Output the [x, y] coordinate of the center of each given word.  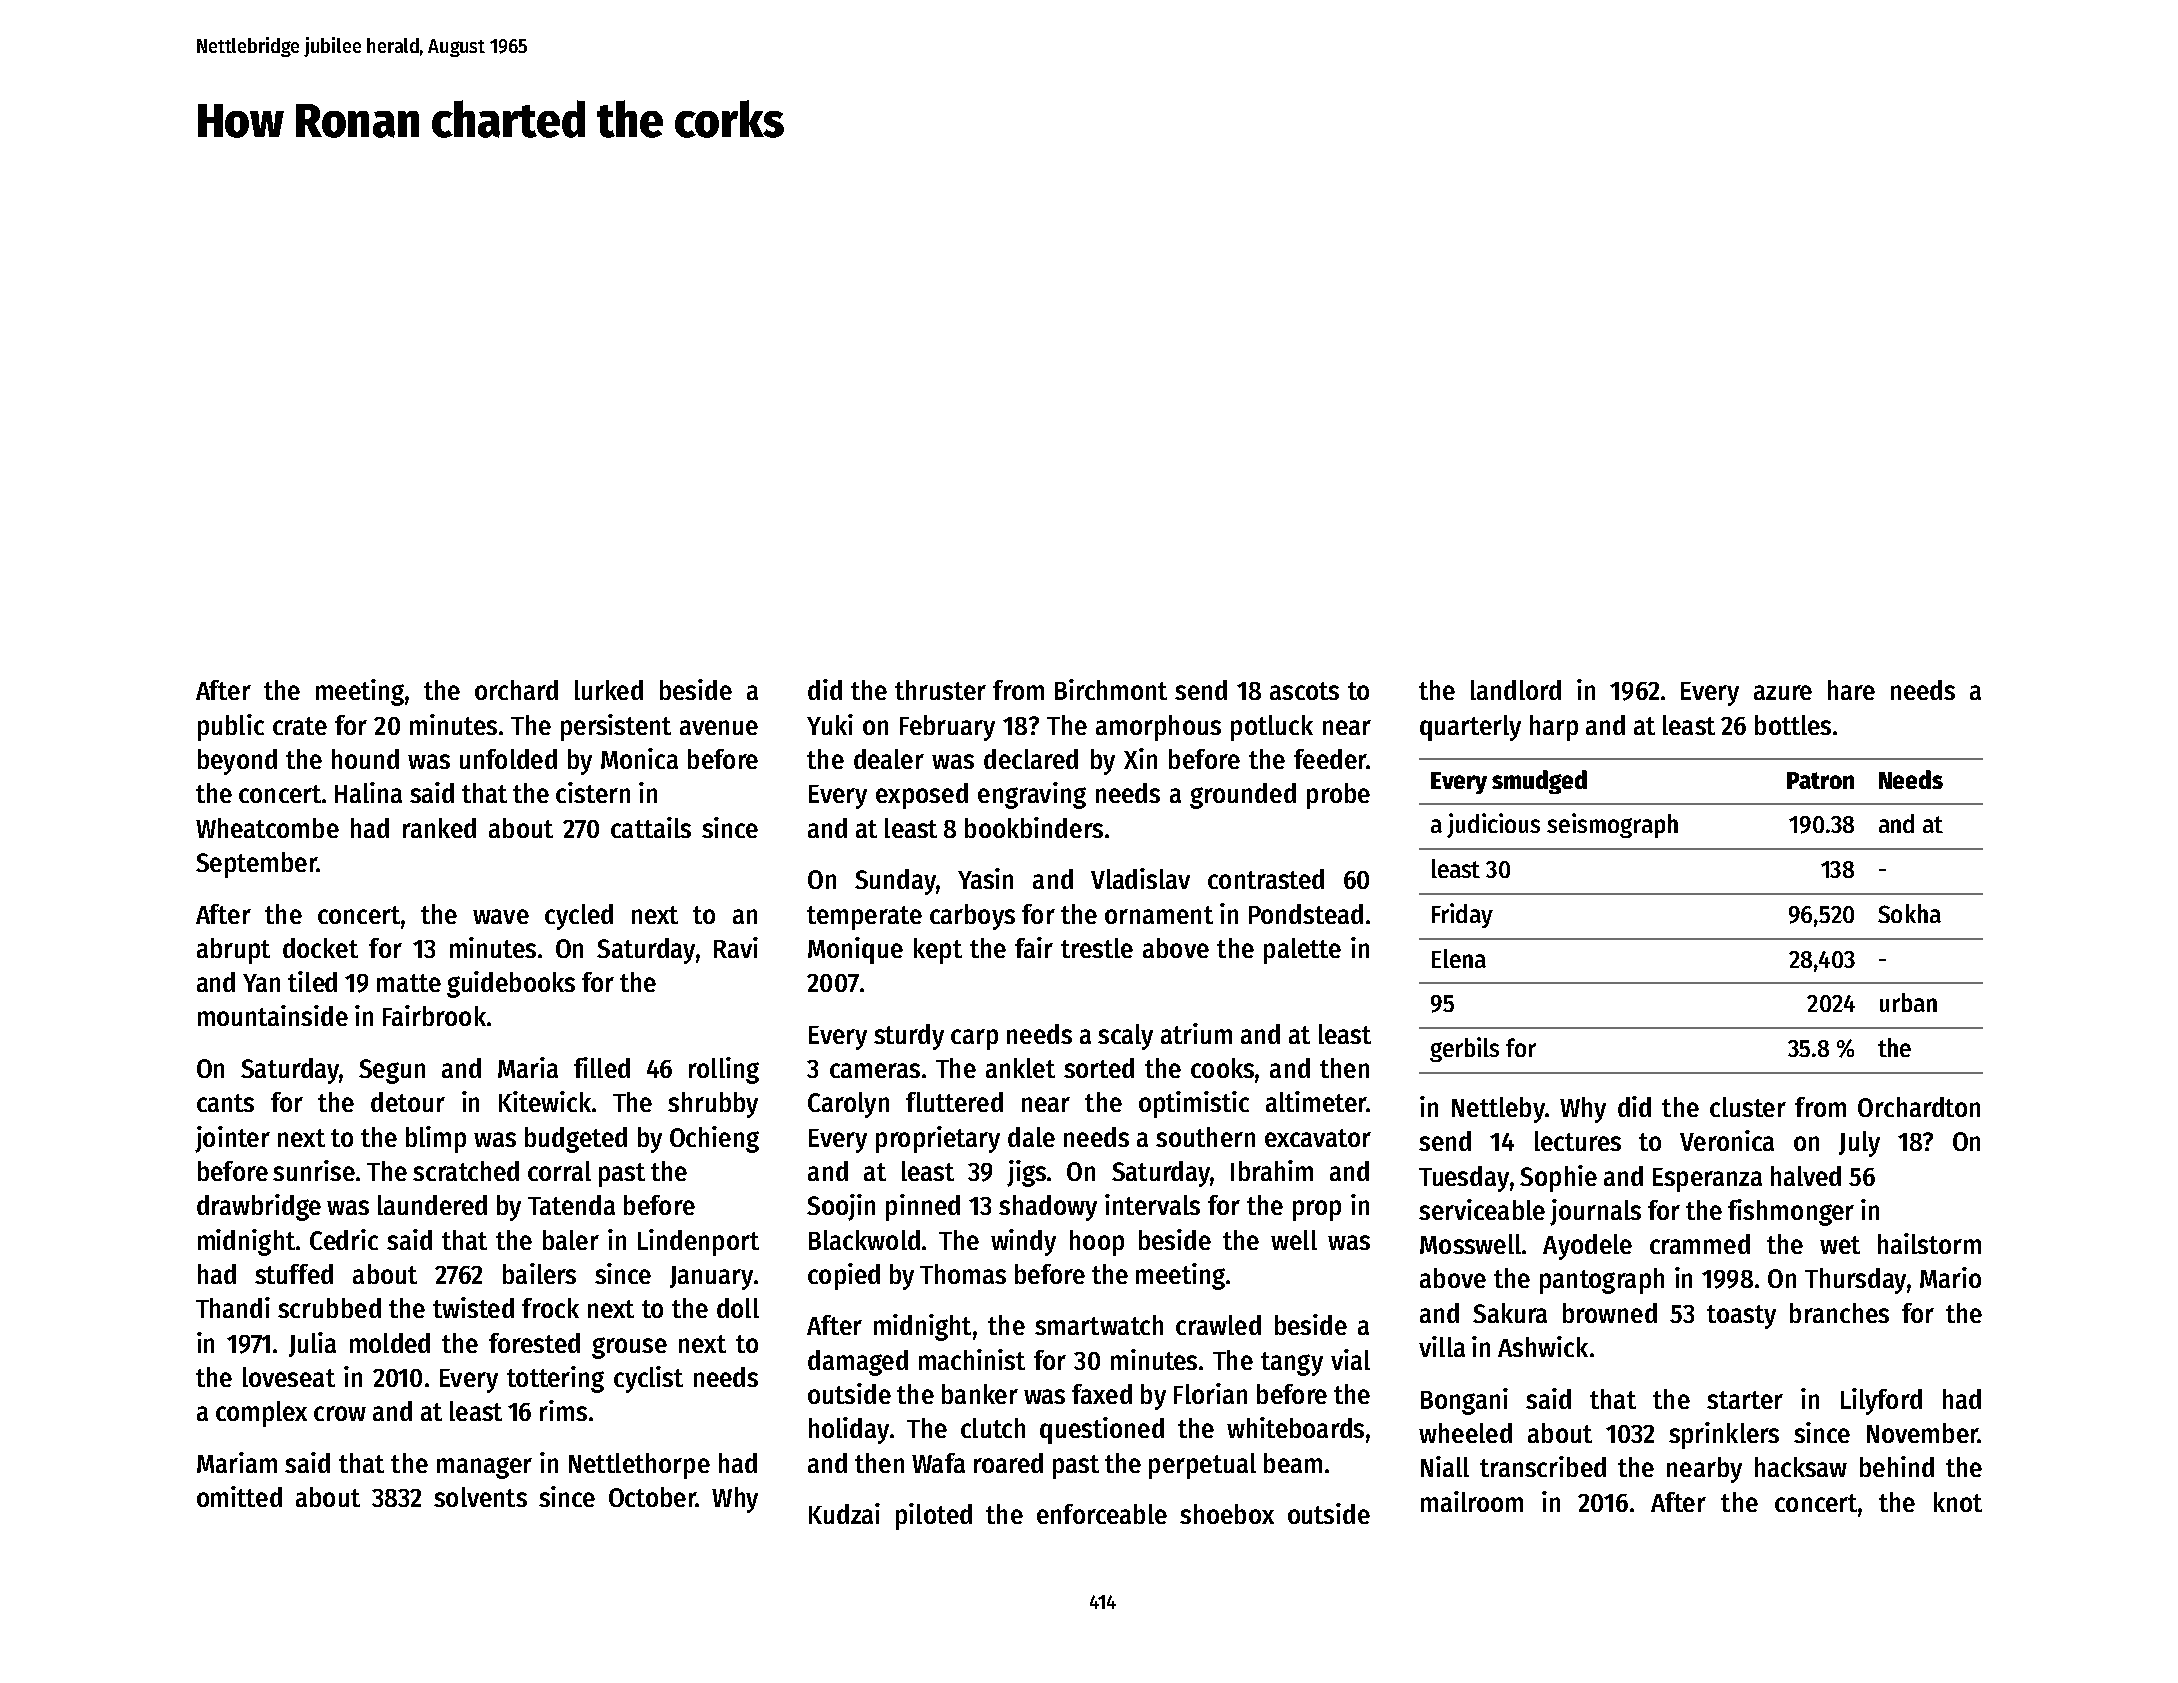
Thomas [963, 1274]
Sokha [1909, 913]
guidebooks [511, 984]
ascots [1304, 691]
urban [1908, 1002]
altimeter [1316, 1101]
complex [261, 1414]
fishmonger [1791, 1212]
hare [1851, 690]
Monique [855, 950]
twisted [473, 1307]
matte [409, 983]
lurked [609, 690]
